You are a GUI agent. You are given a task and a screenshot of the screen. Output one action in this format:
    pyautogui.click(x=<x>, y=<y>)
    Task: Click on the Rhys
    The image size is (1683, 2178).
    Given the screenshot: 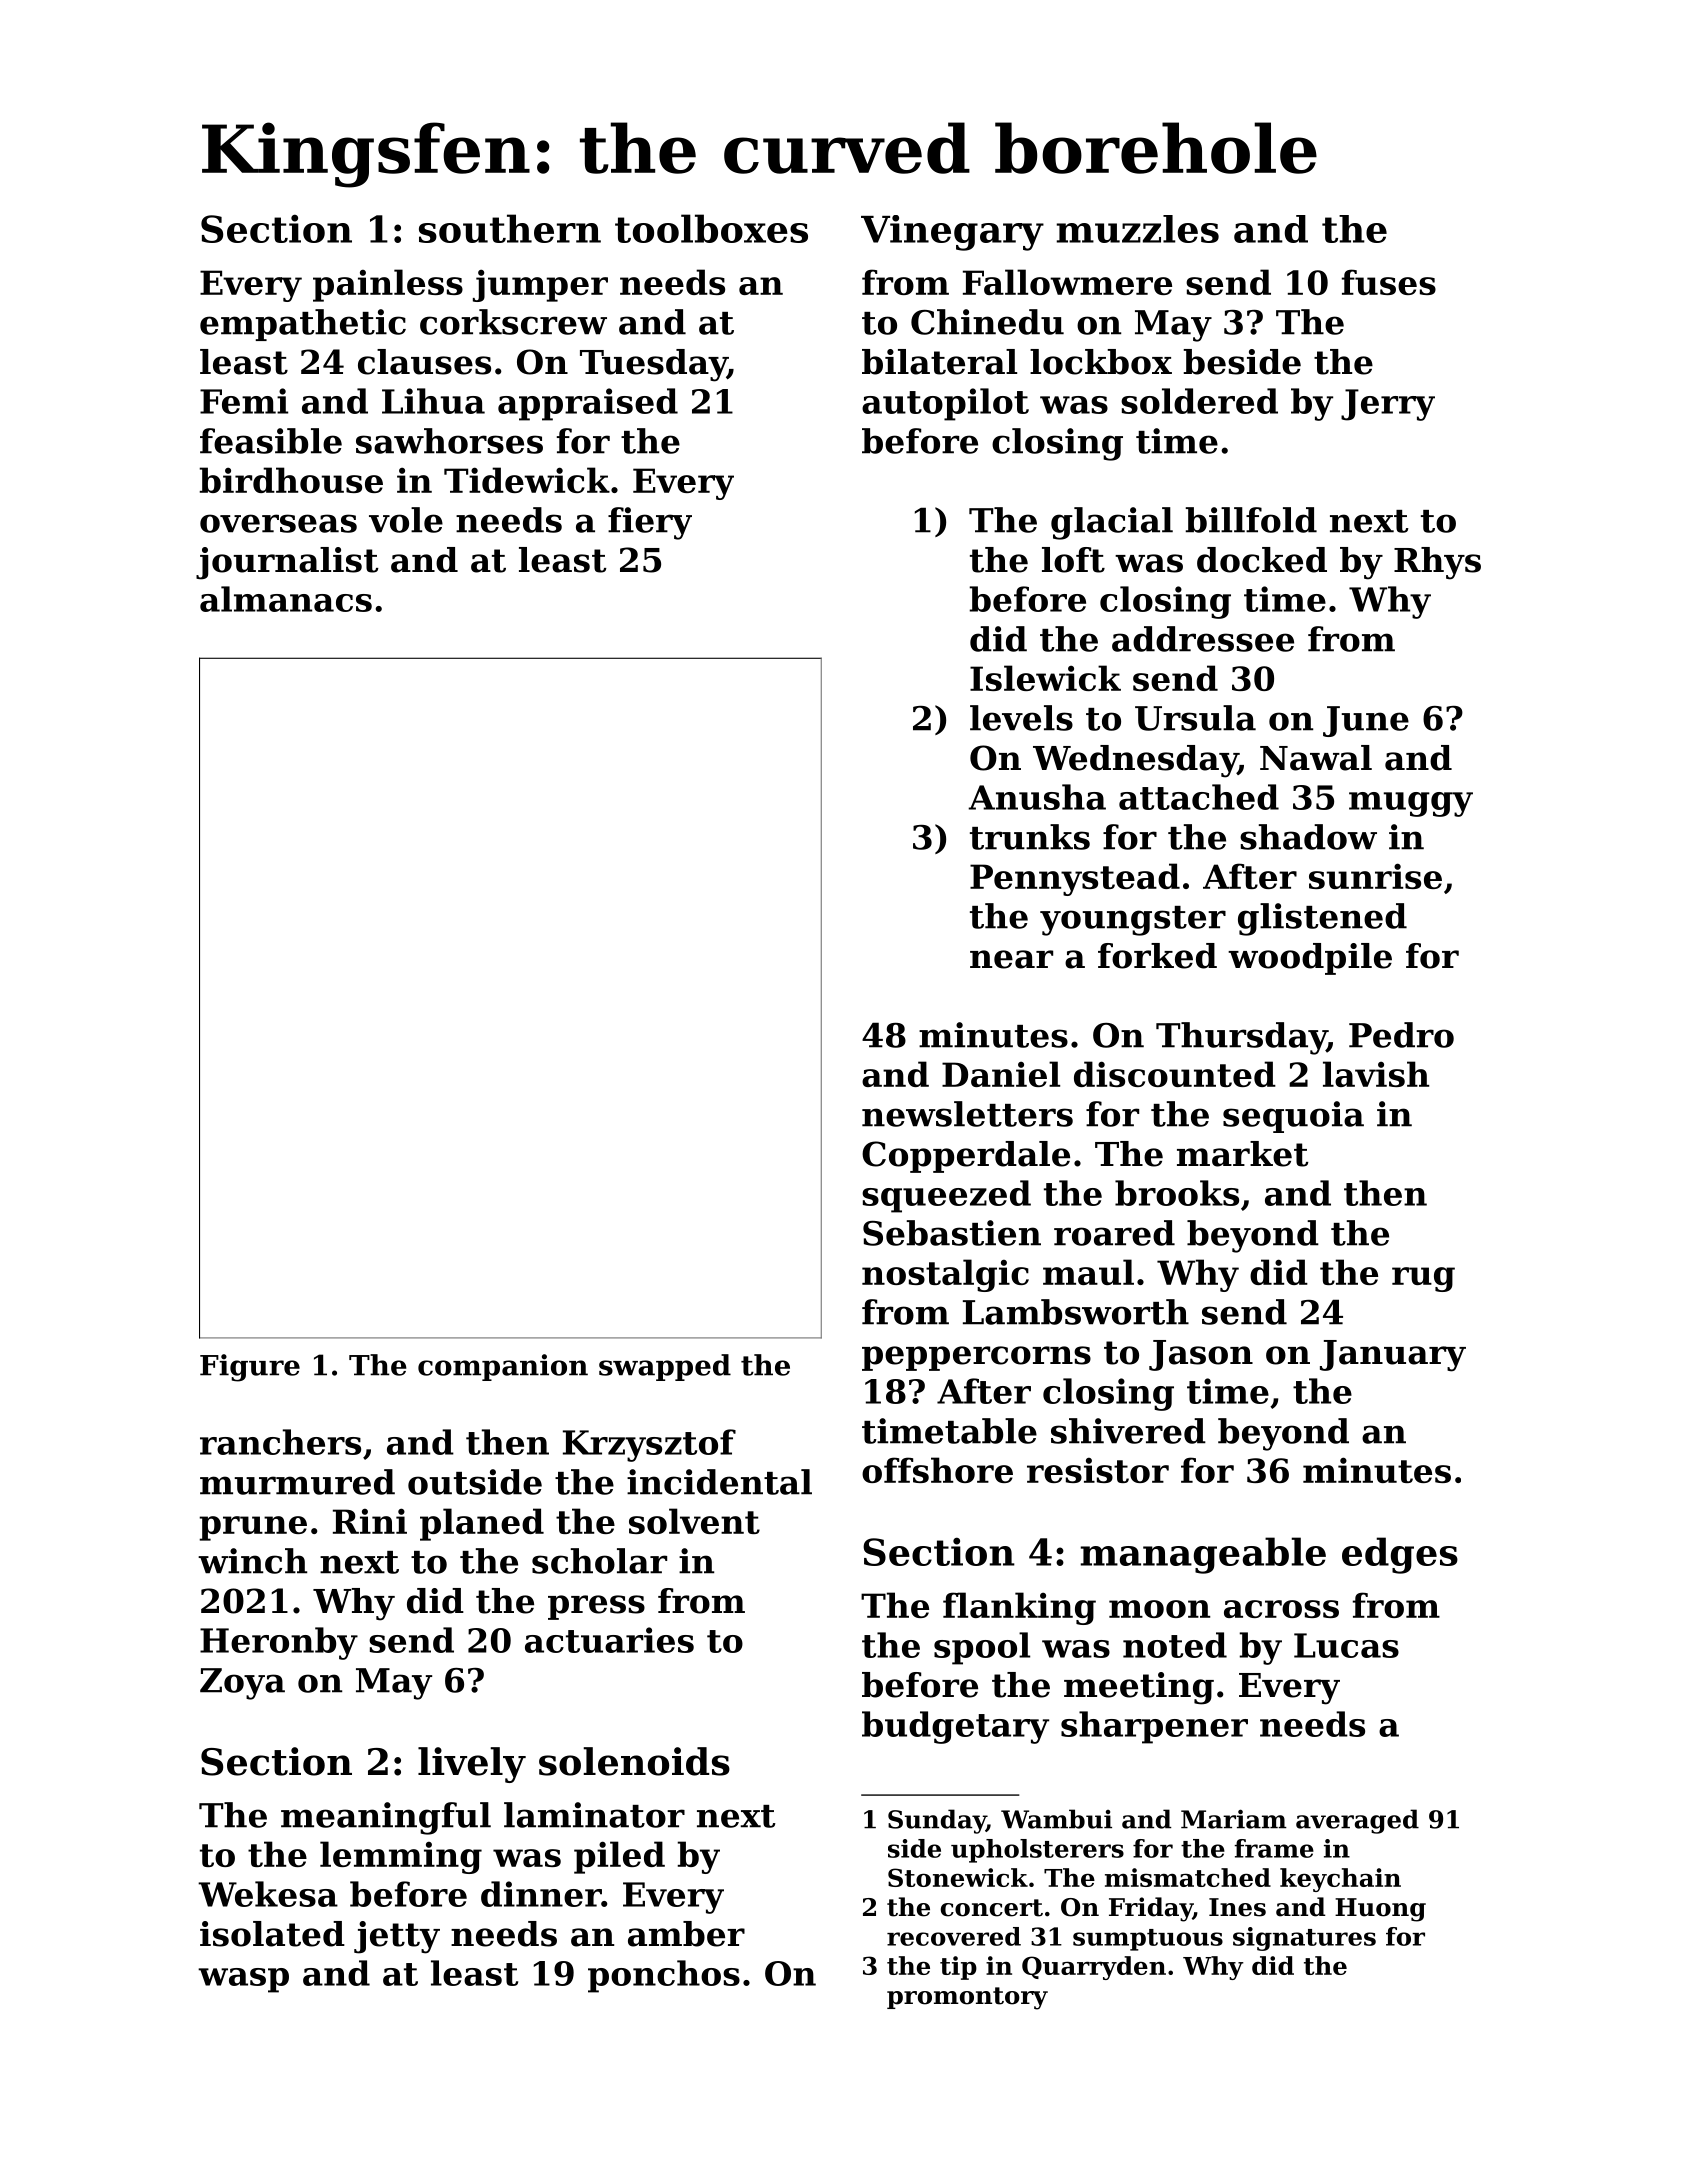 What is the action you would take?
    pyautogui.click(x=1437, y=563)
